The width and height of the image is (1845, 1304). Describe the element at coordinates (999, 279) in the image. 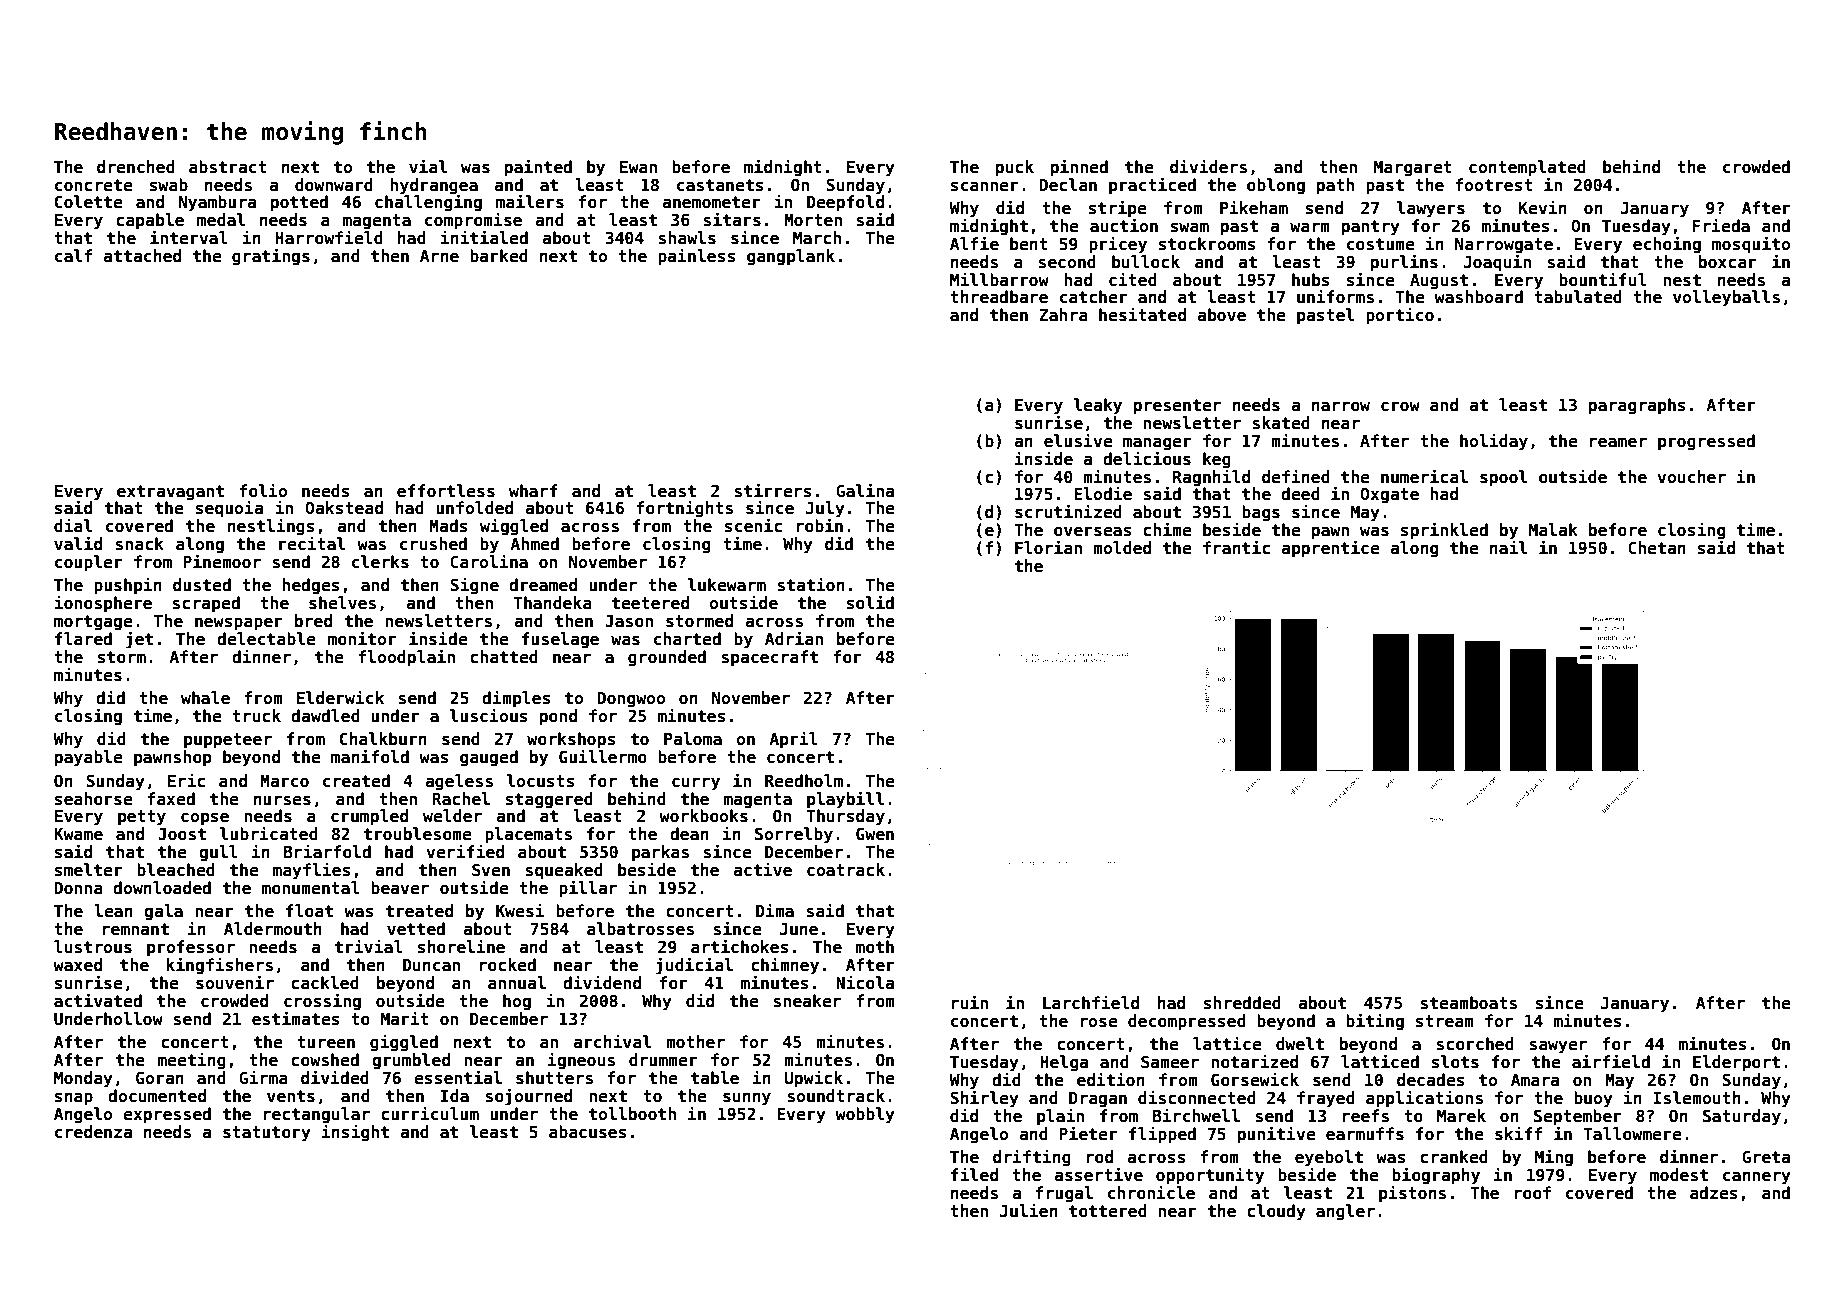

I see `Millbarrow` at that location.
